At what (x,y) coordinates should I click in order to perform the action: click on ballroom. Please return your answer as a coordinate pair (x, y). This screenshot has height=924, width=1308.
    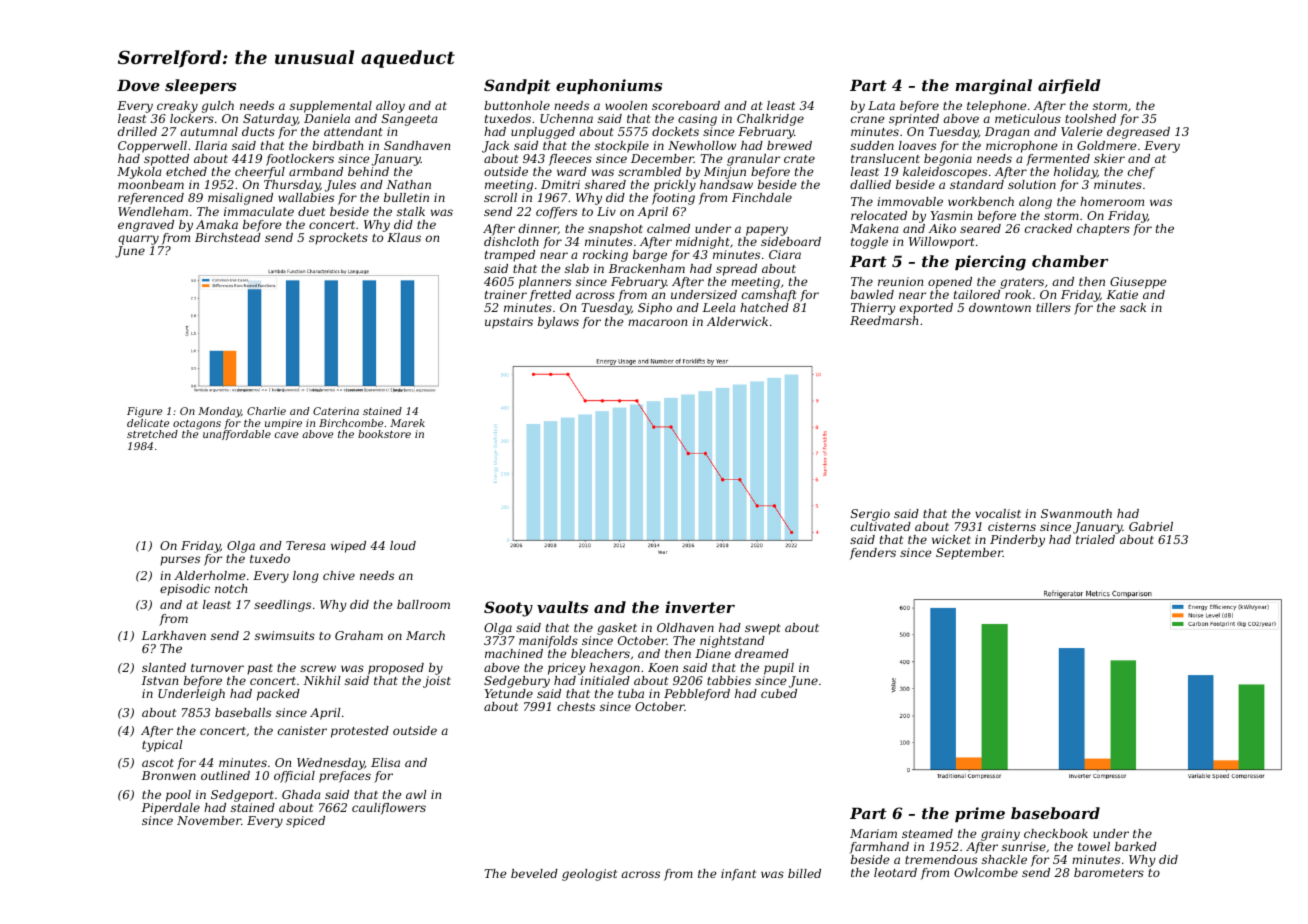
    Looking at the image, I should click on (423, 604).
